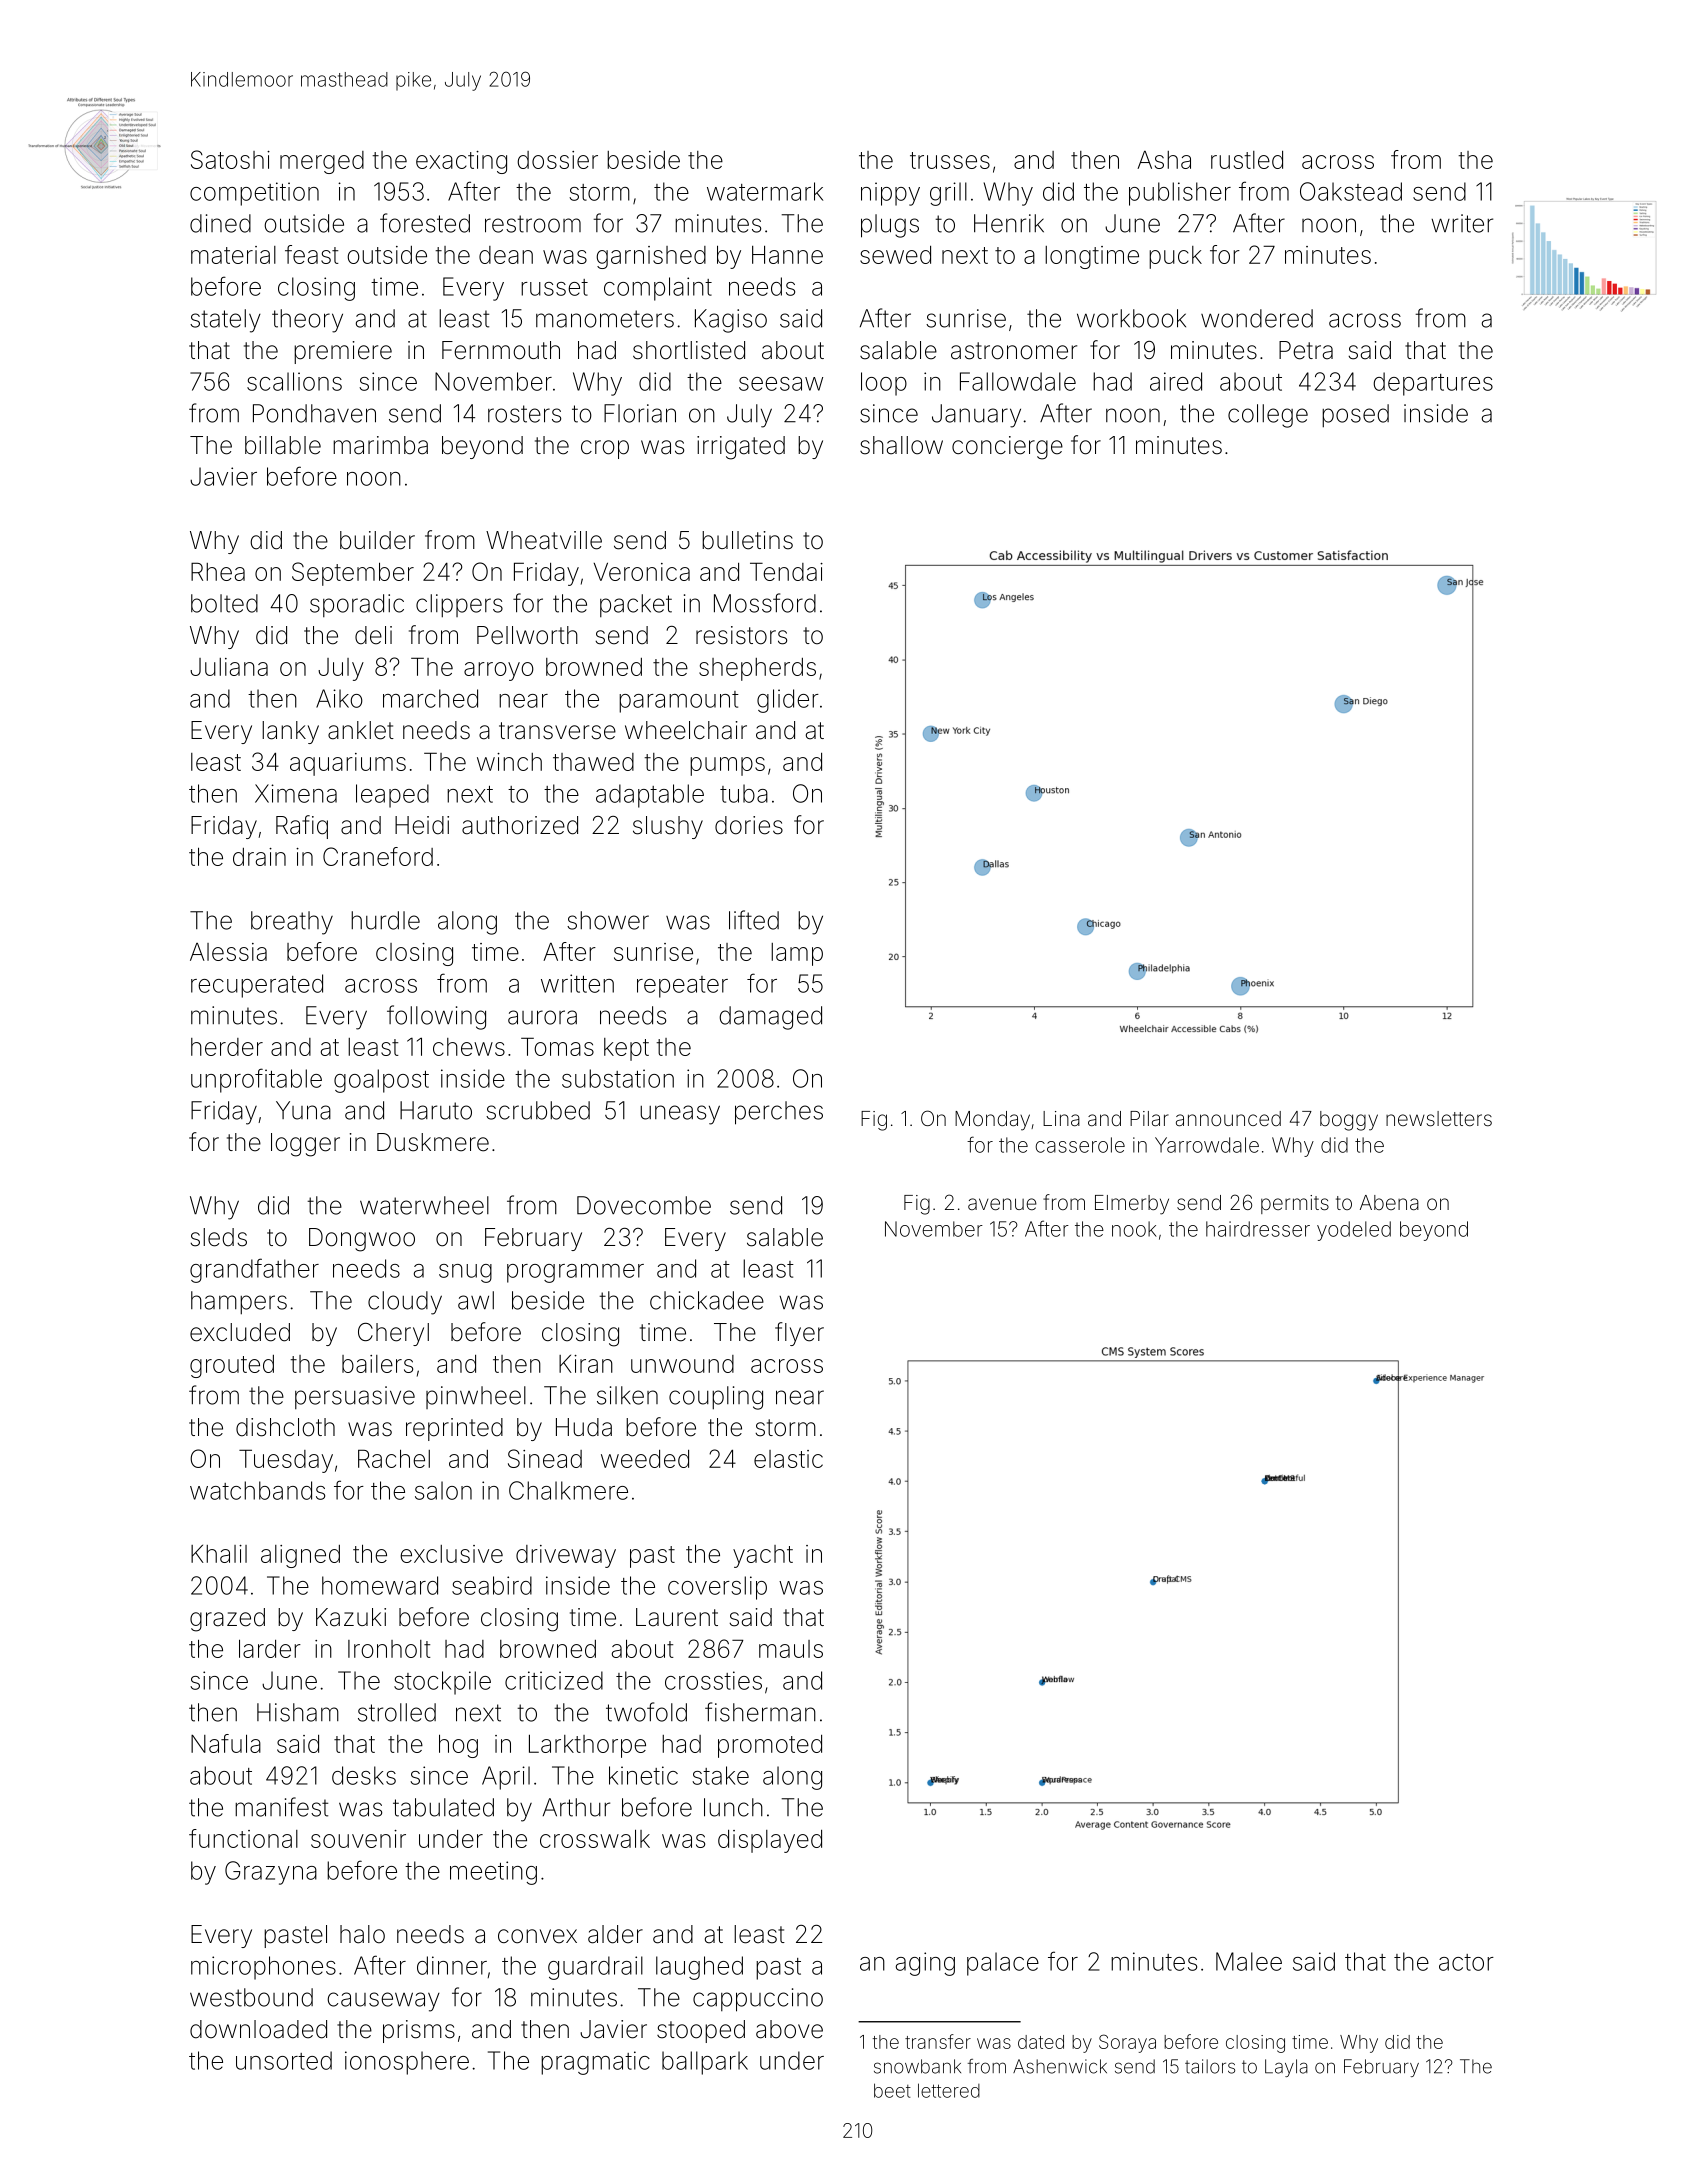 Image resolution: width=1683 pixels, height=2178 pixels. I want to click on concierge, so click(1007, 448).
